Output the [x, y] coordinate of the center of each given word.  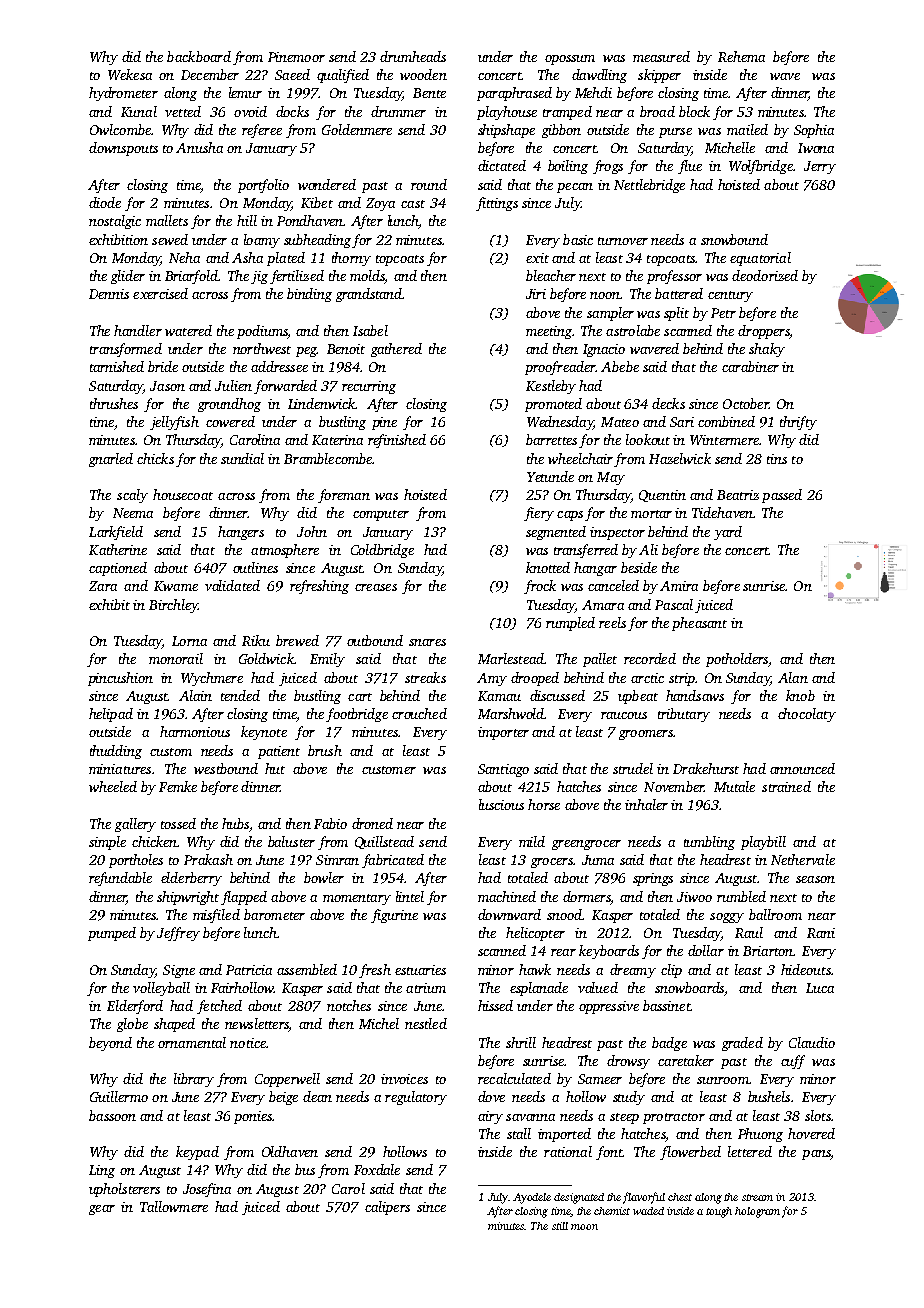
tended [240, 695]
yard [728, 533]
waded [648, 1211]
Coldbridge [382, 551]
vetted [183, 111]
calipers [387, 1208]
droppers [764, 332]
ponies [253, 1117]
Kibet [317, 202]
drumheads [413, 56]
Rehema [741, 56]
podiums [262, 332]
